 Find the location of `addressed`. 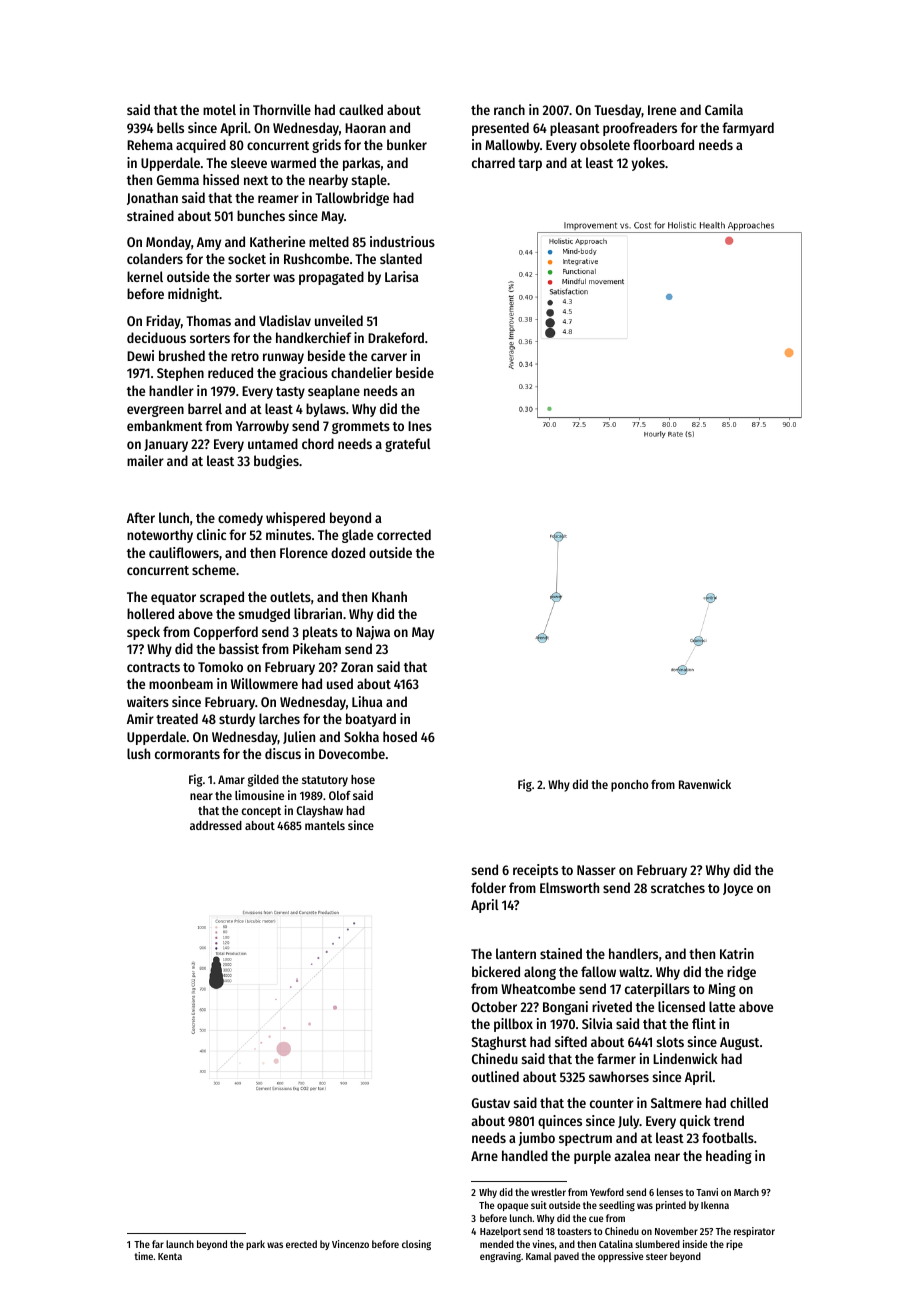

addressed is located at coordinates (216, 825).
